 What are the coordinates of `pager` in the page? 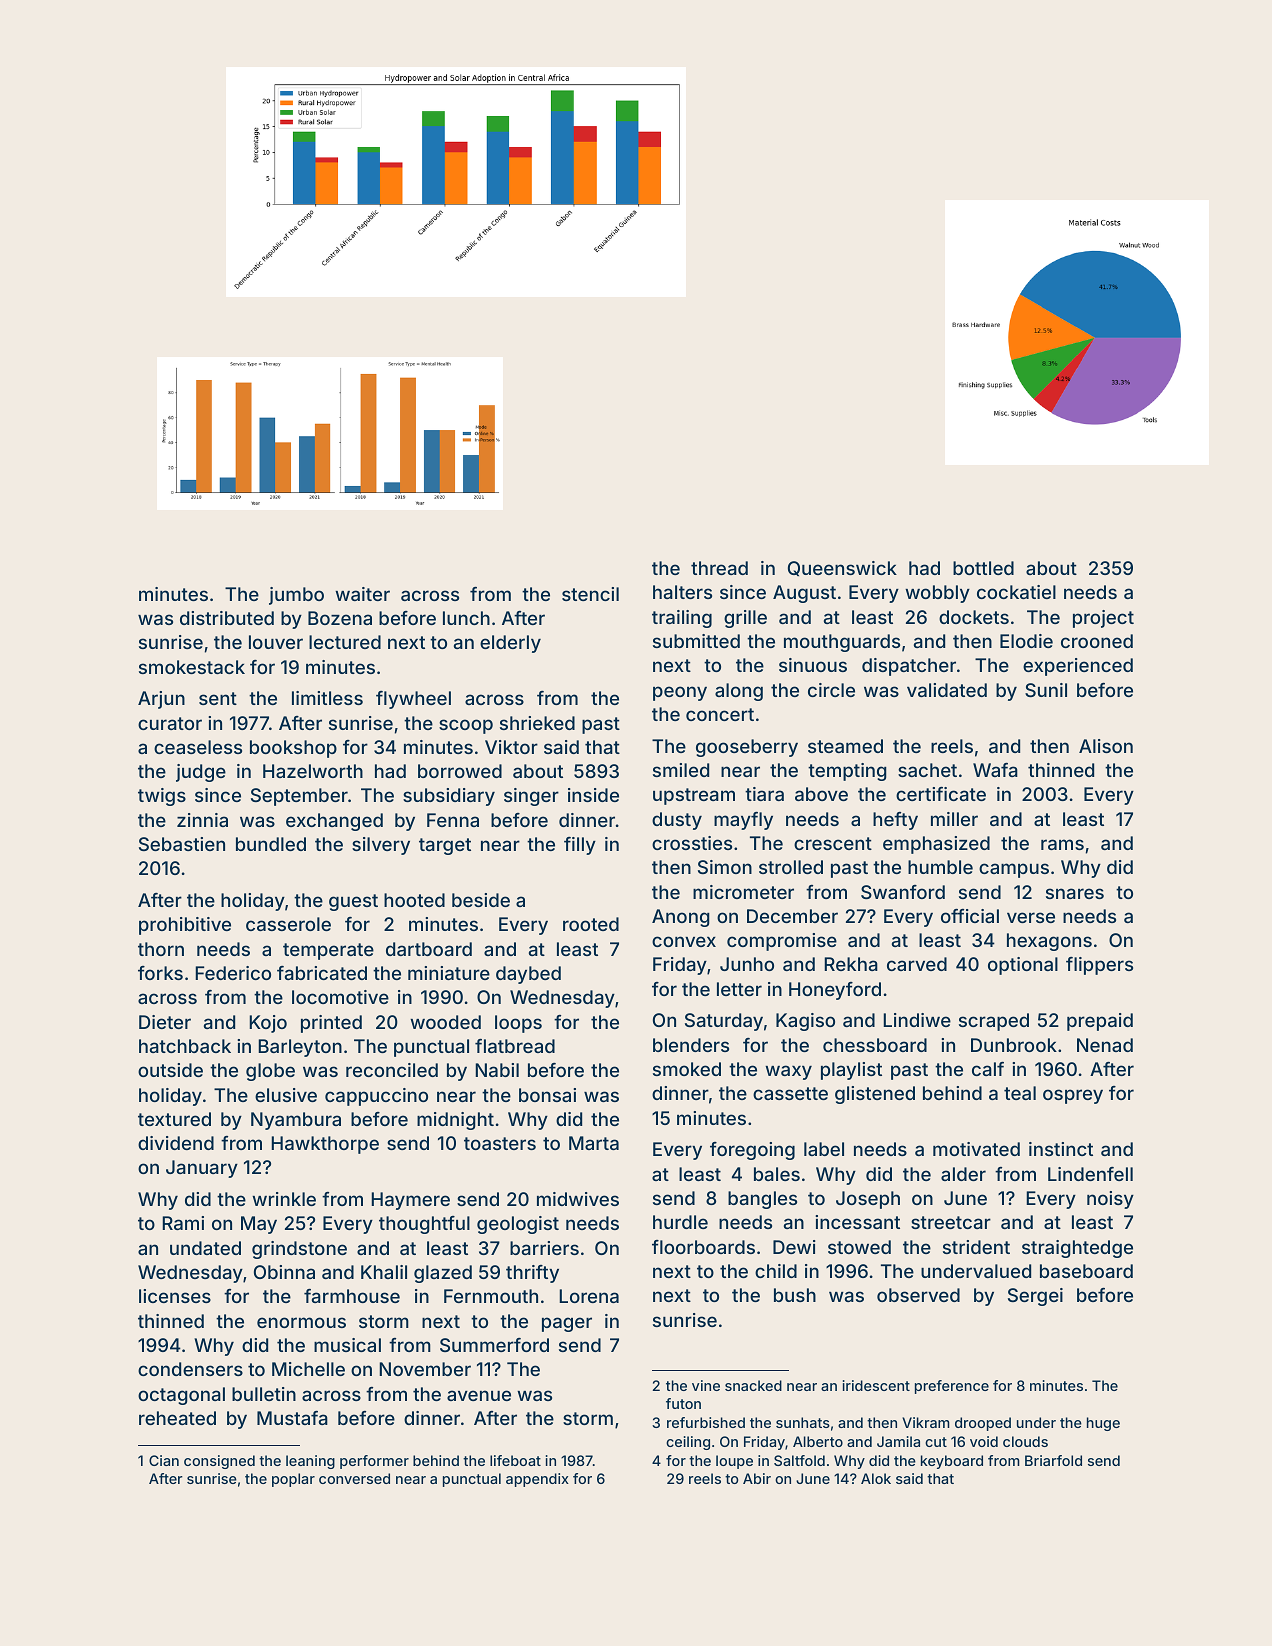 It's located at (567, 1324).
